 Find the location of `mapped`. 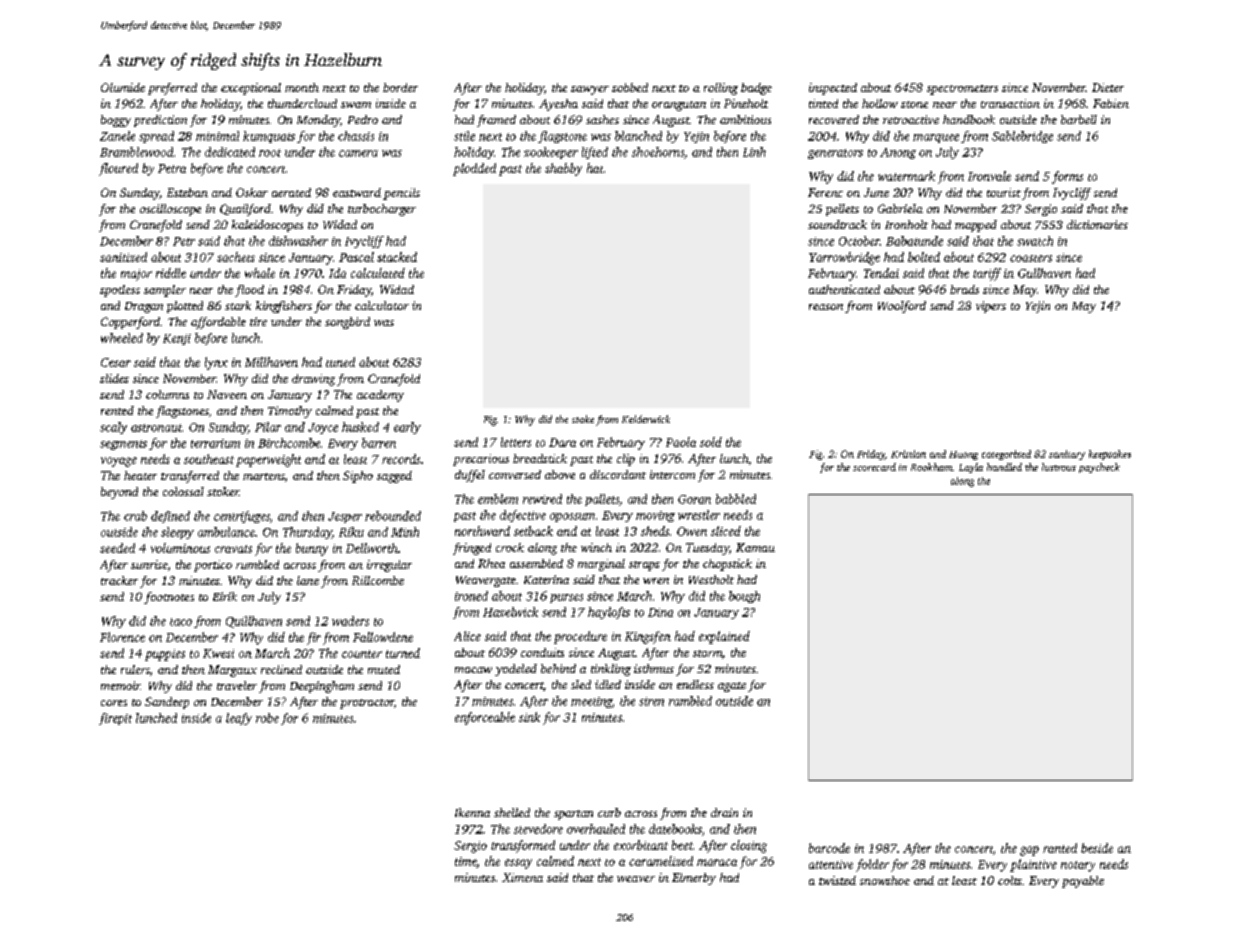

mapped is located at coordinates (976, 226).
